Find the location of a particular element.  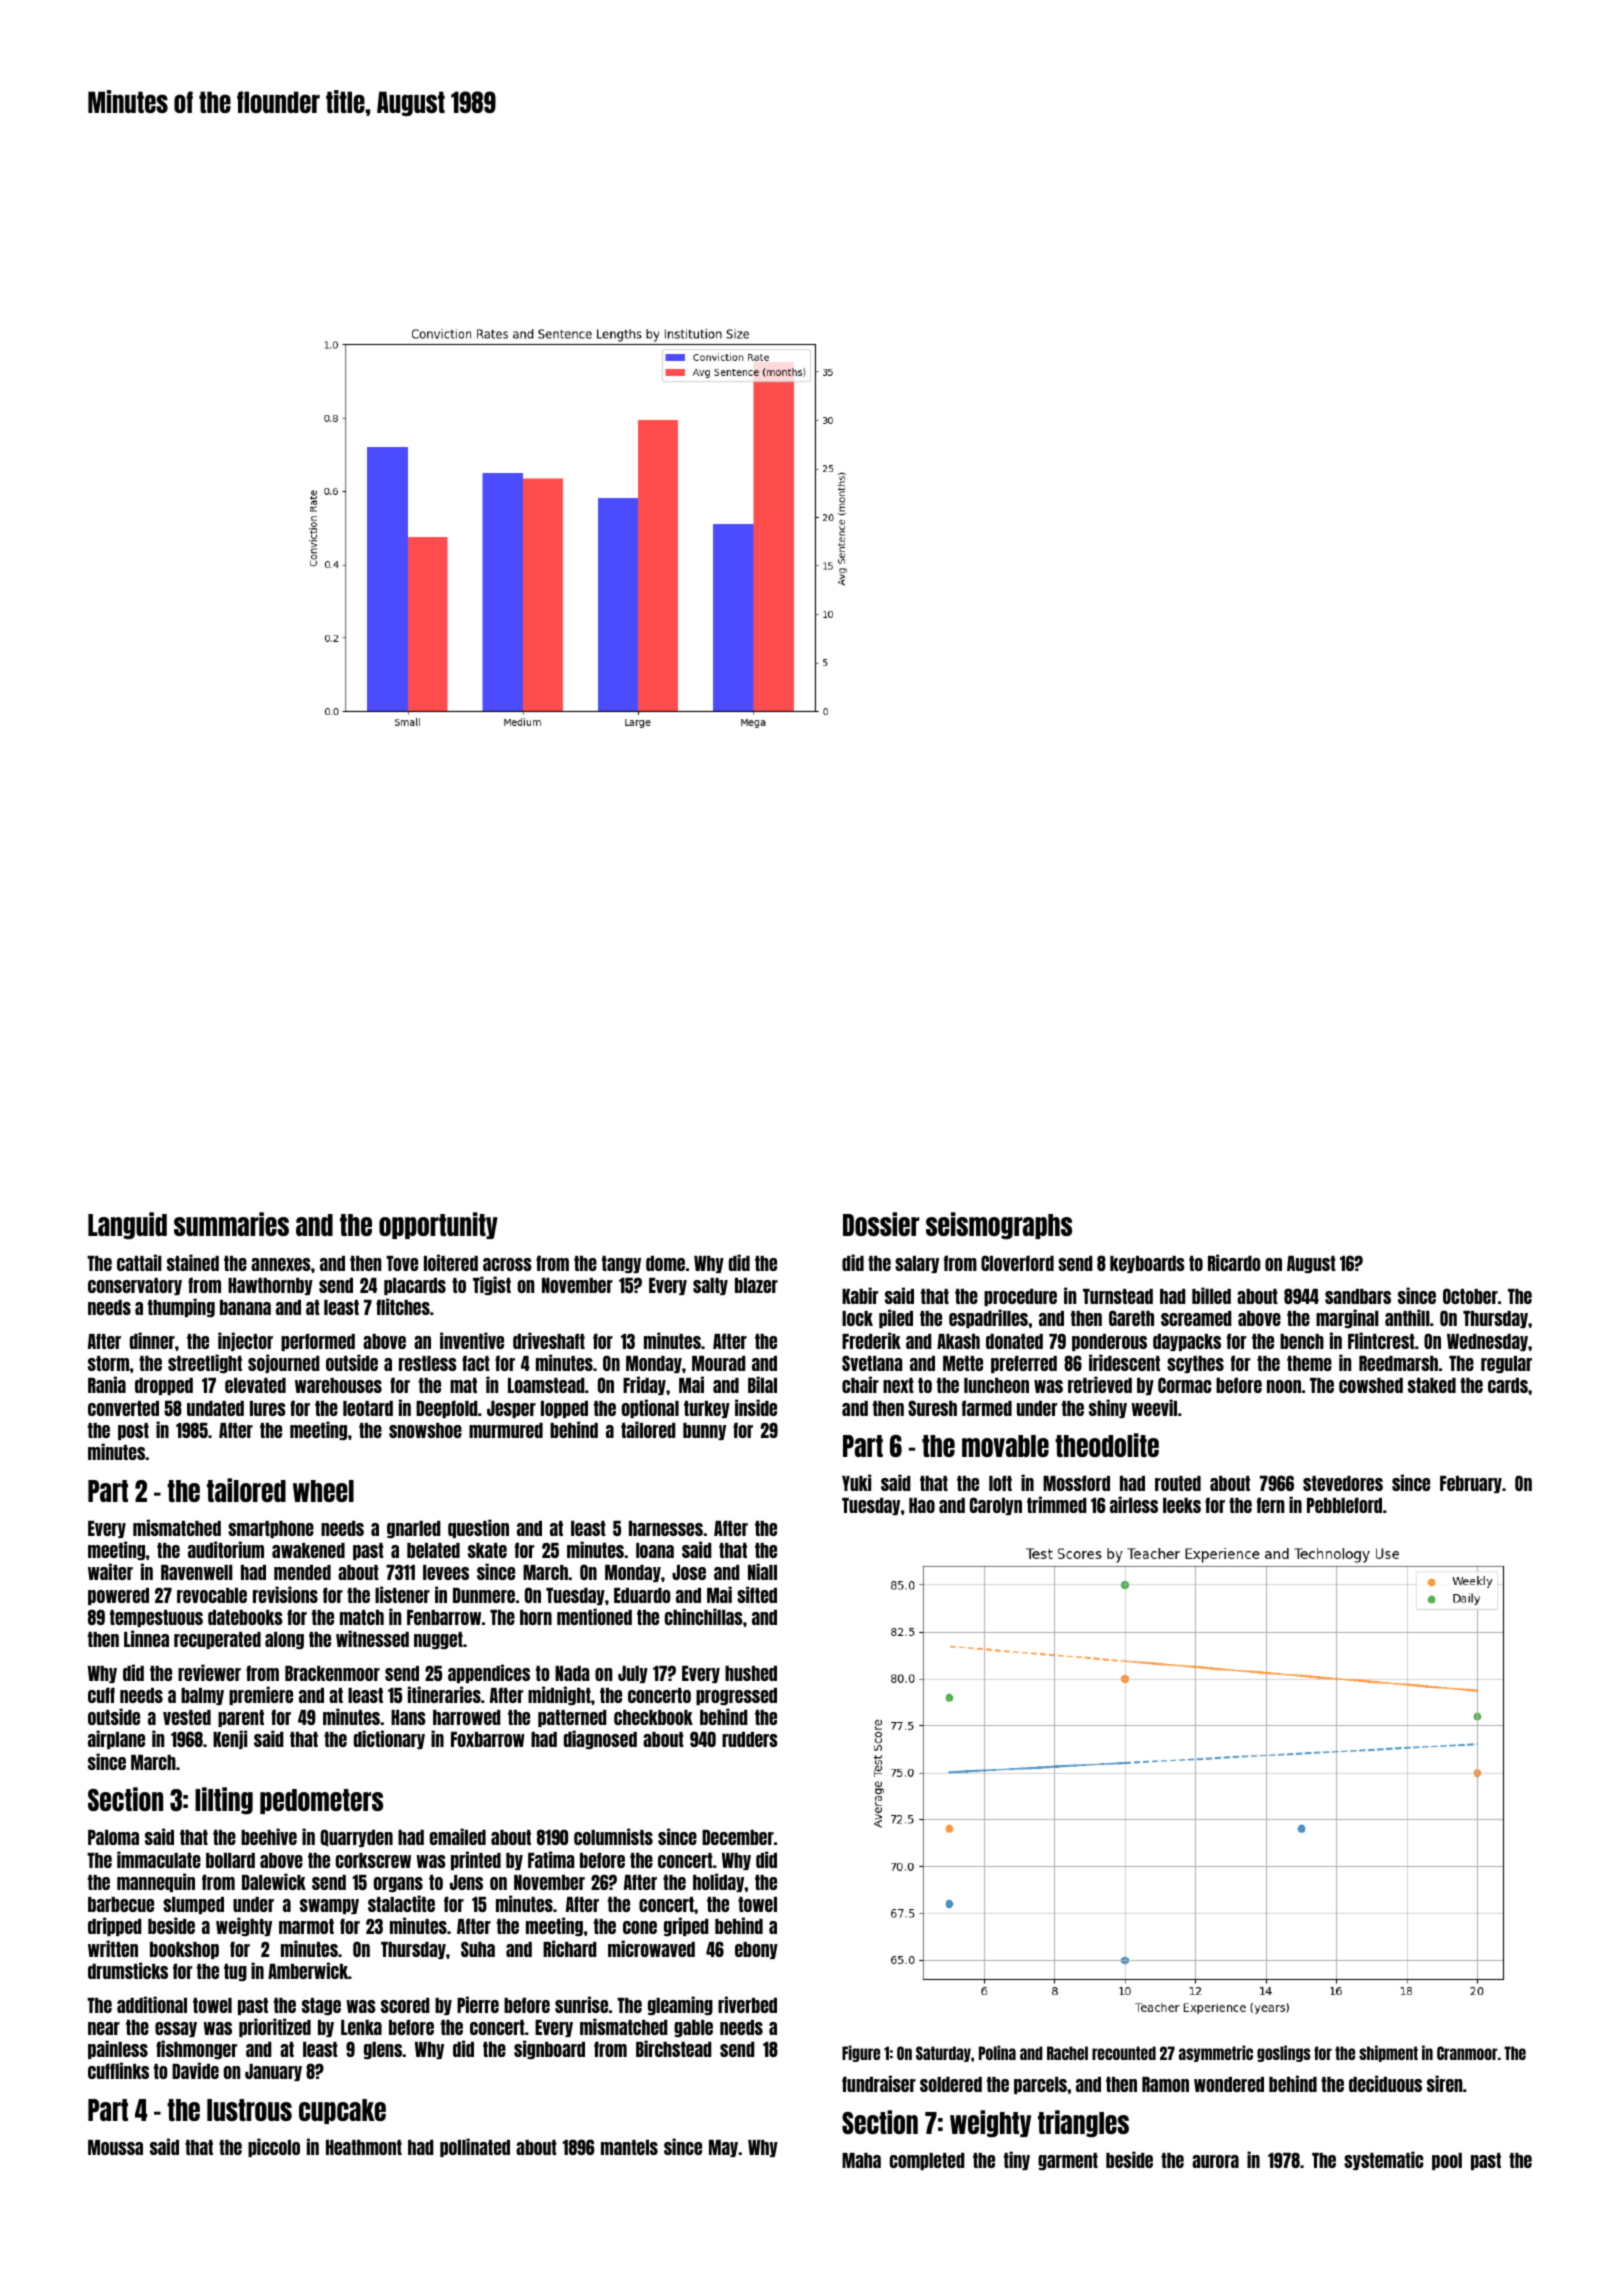

Dossier is located at coordinates (881, 1224).
